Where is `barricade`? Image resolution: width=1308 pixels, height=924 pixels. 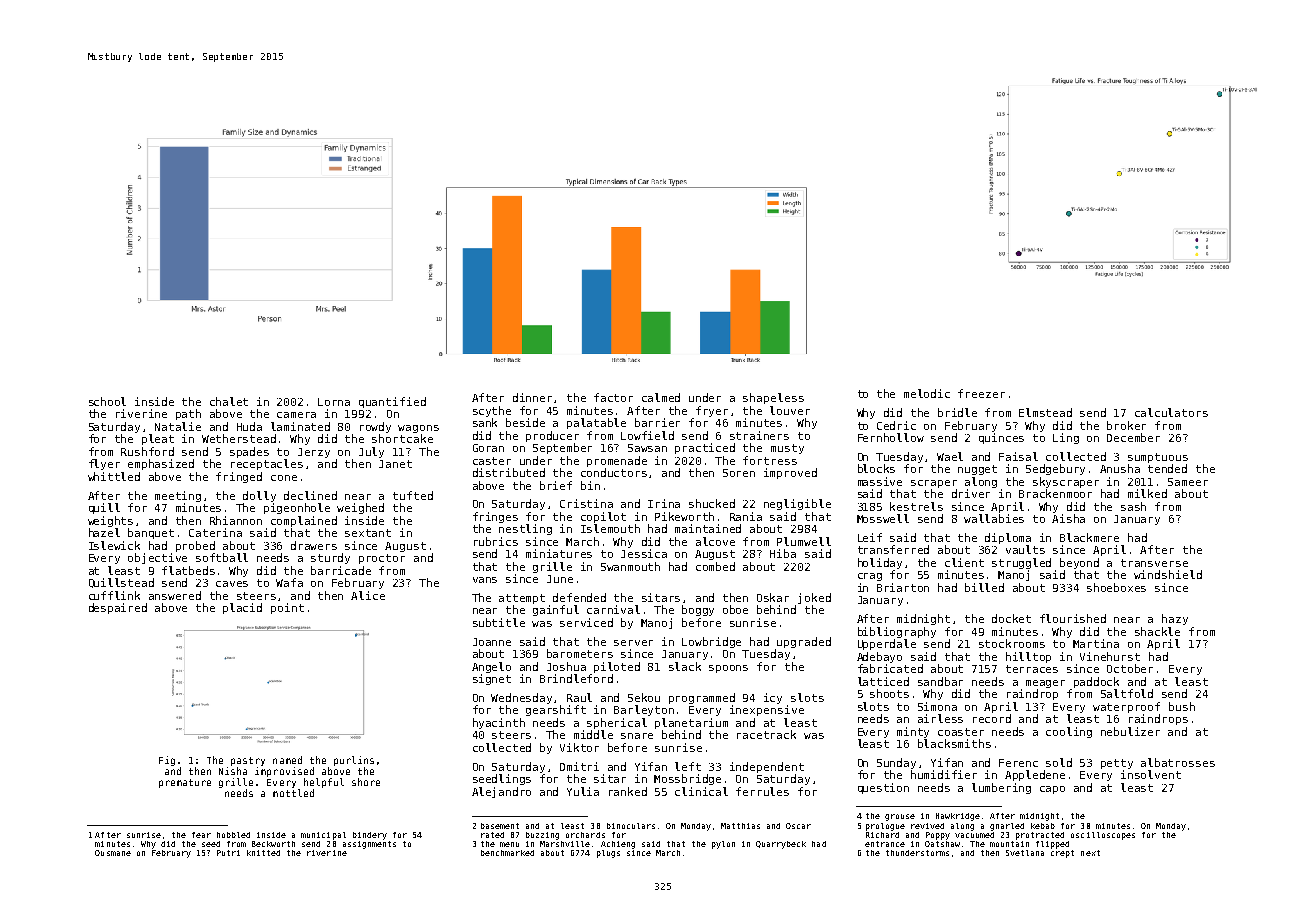
barricade is located at coordinates (341, 570).
